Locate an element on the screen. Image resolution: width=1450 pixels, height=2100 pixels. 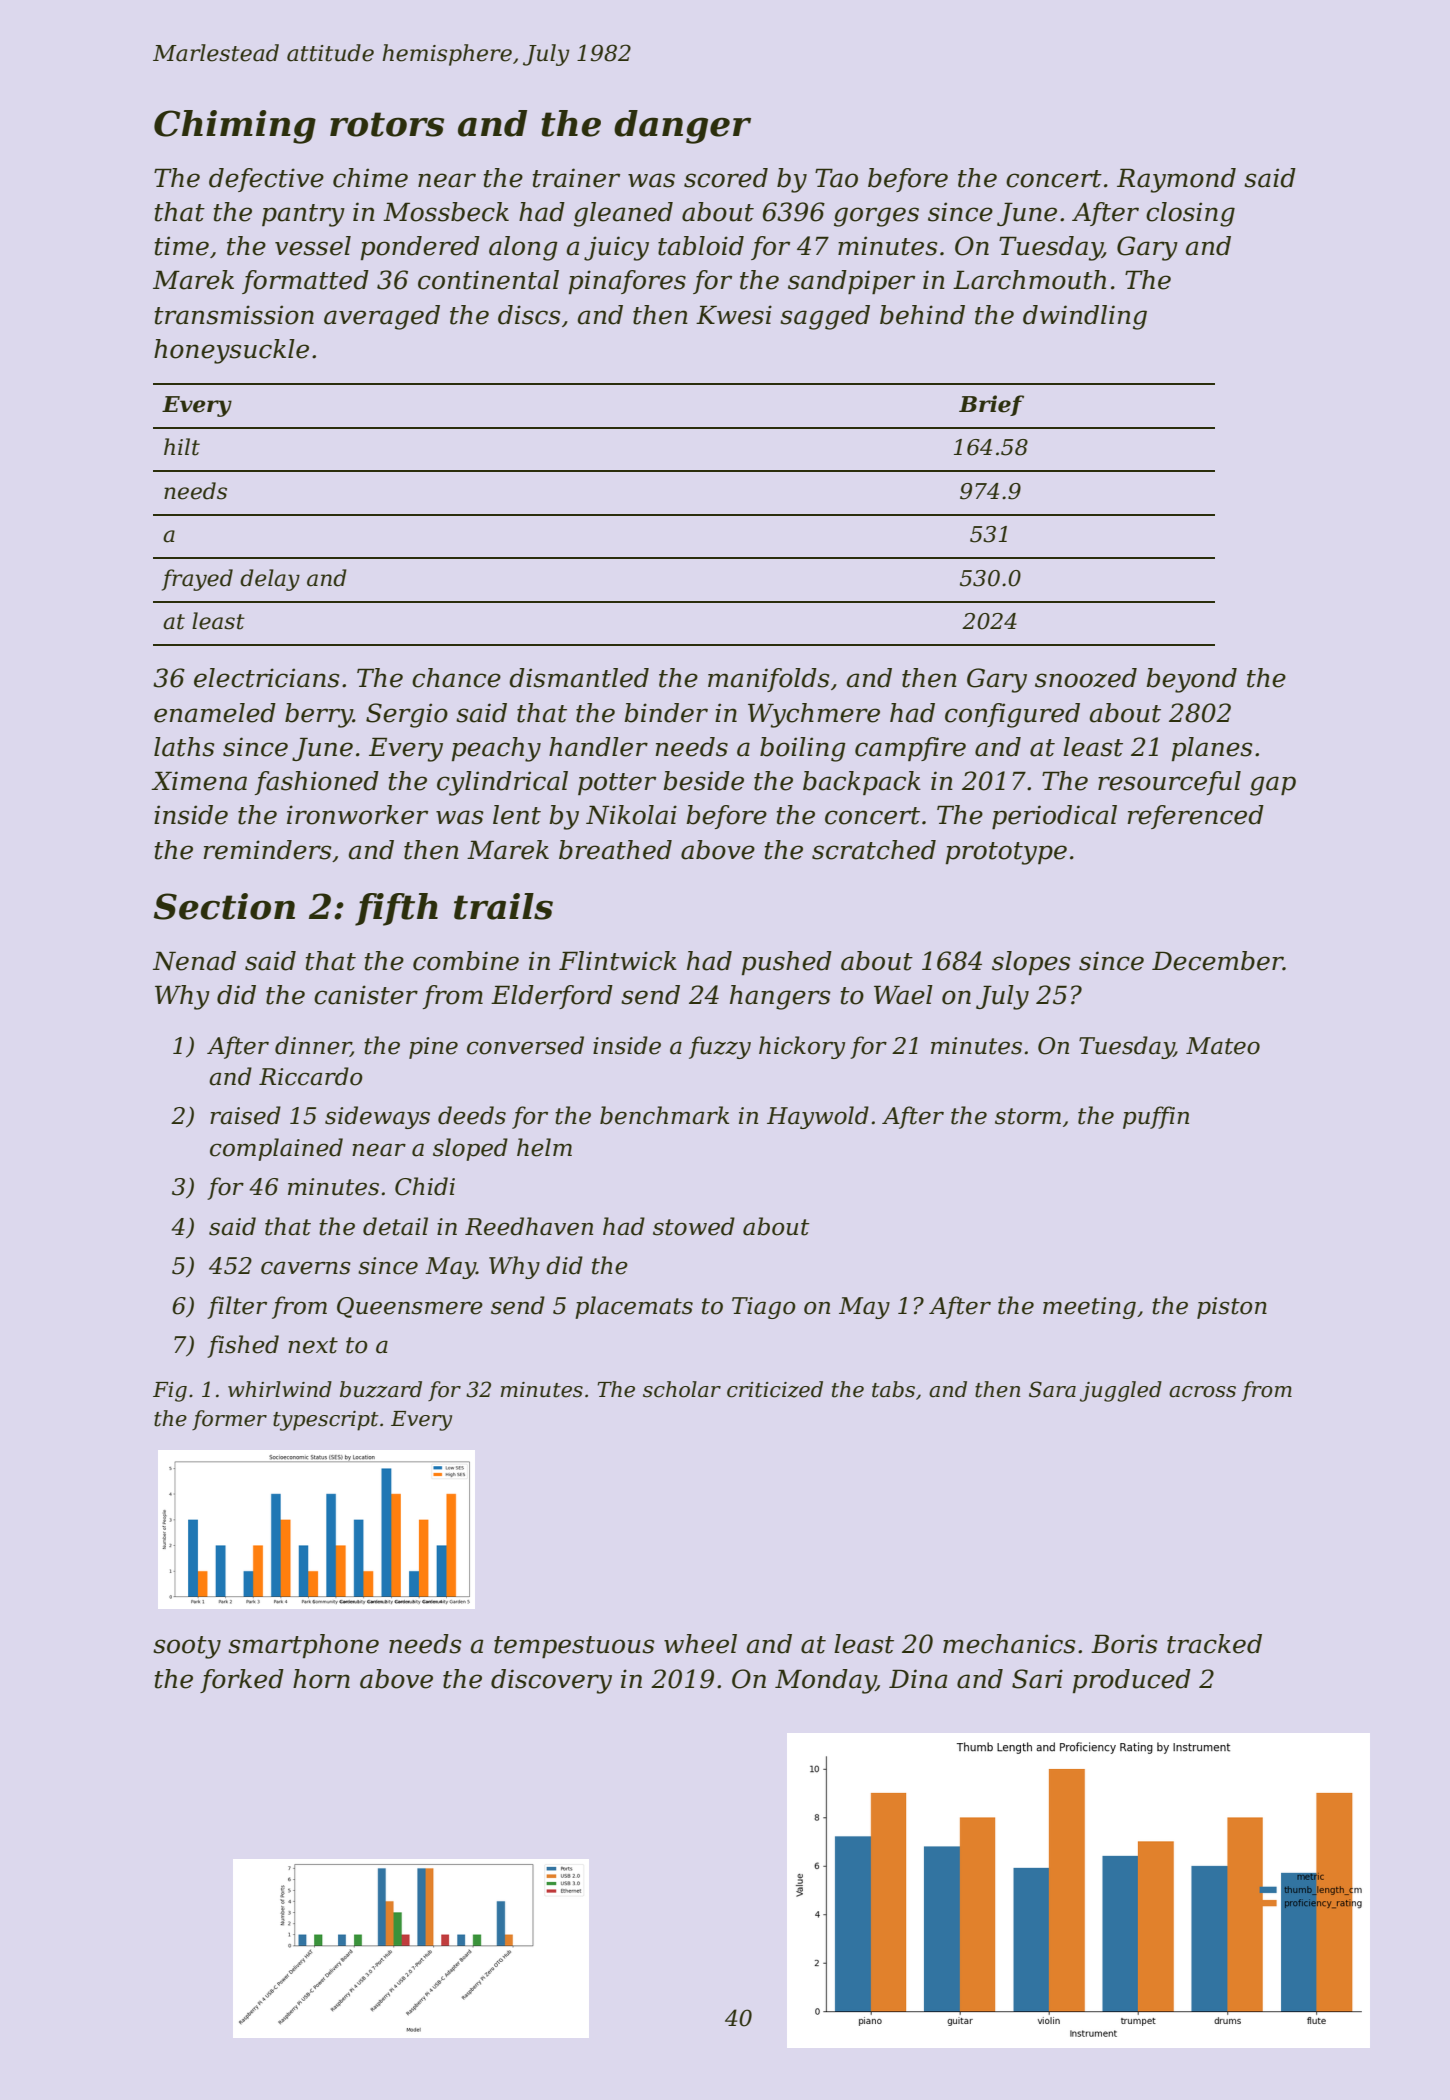
wheel is located at coordinates (700, 1644).
